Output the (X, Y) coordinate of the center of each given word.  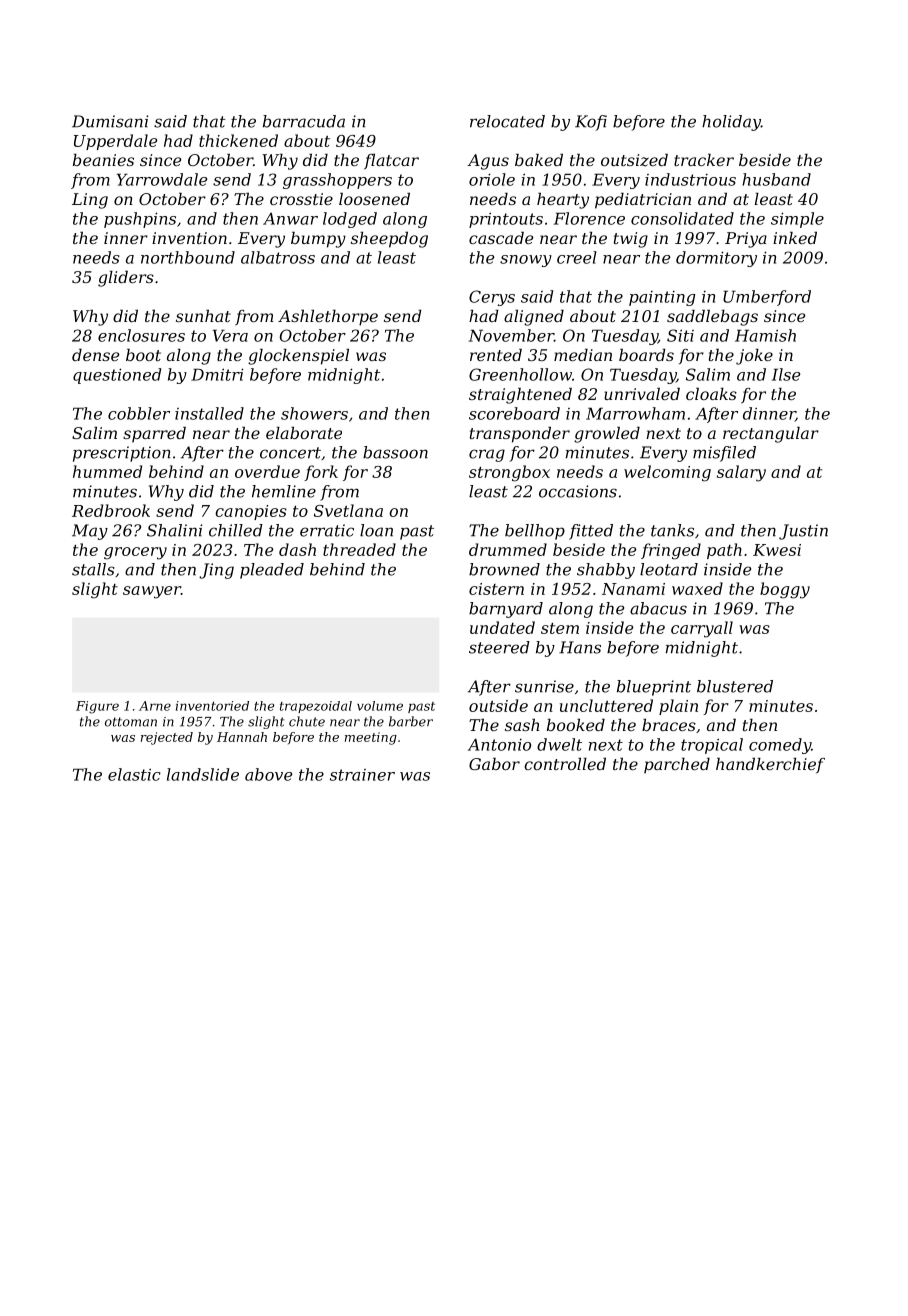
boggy (785, 590)
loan (376, 530)
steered (499, 647)
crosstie (301, 199)
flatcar (391, 161)
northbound (188, 257)
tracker (704, 160)
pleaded (272, 571)
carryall (702, 629)
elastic (134, 774)
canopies (251, 512)
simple (797, 220)
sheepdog (389, 240)
